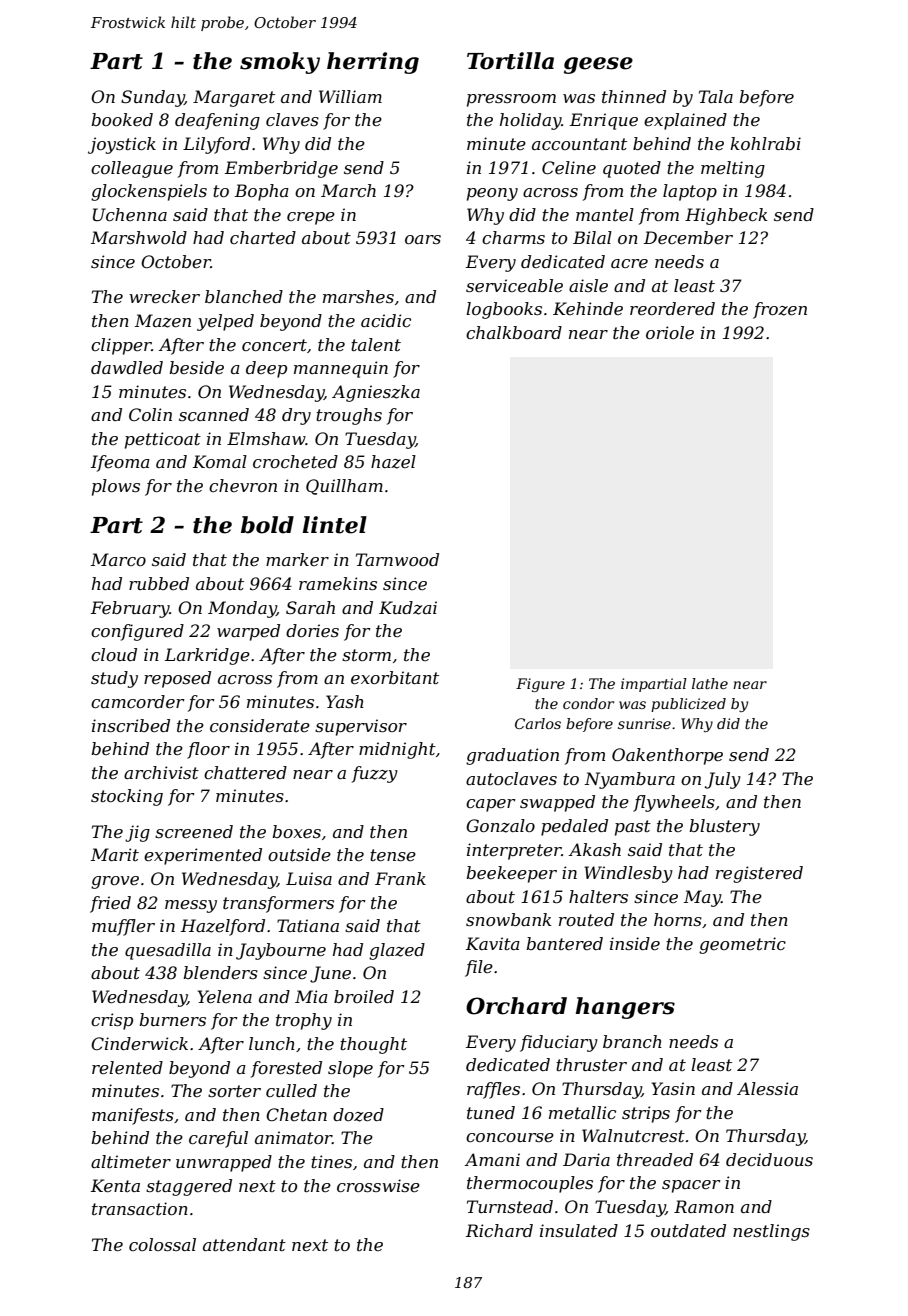 Image resolution: width=908 pixels, height=1316 pixels. Describe the element at coordinates (710, 683) in the image. I see `lathe` at that location.
